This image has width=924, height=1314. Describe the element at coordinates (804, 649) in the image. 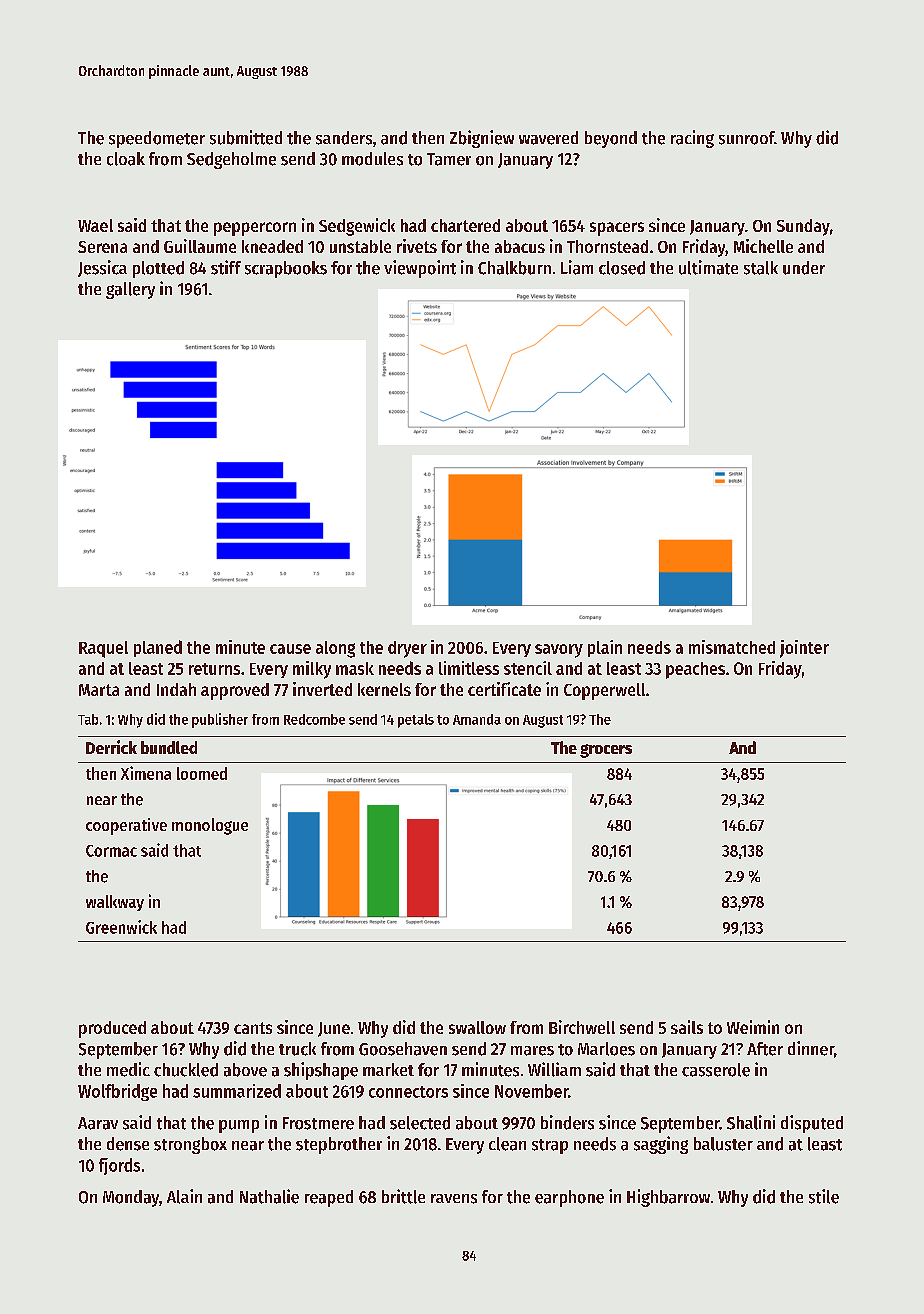

I see `jointer` at that location.
